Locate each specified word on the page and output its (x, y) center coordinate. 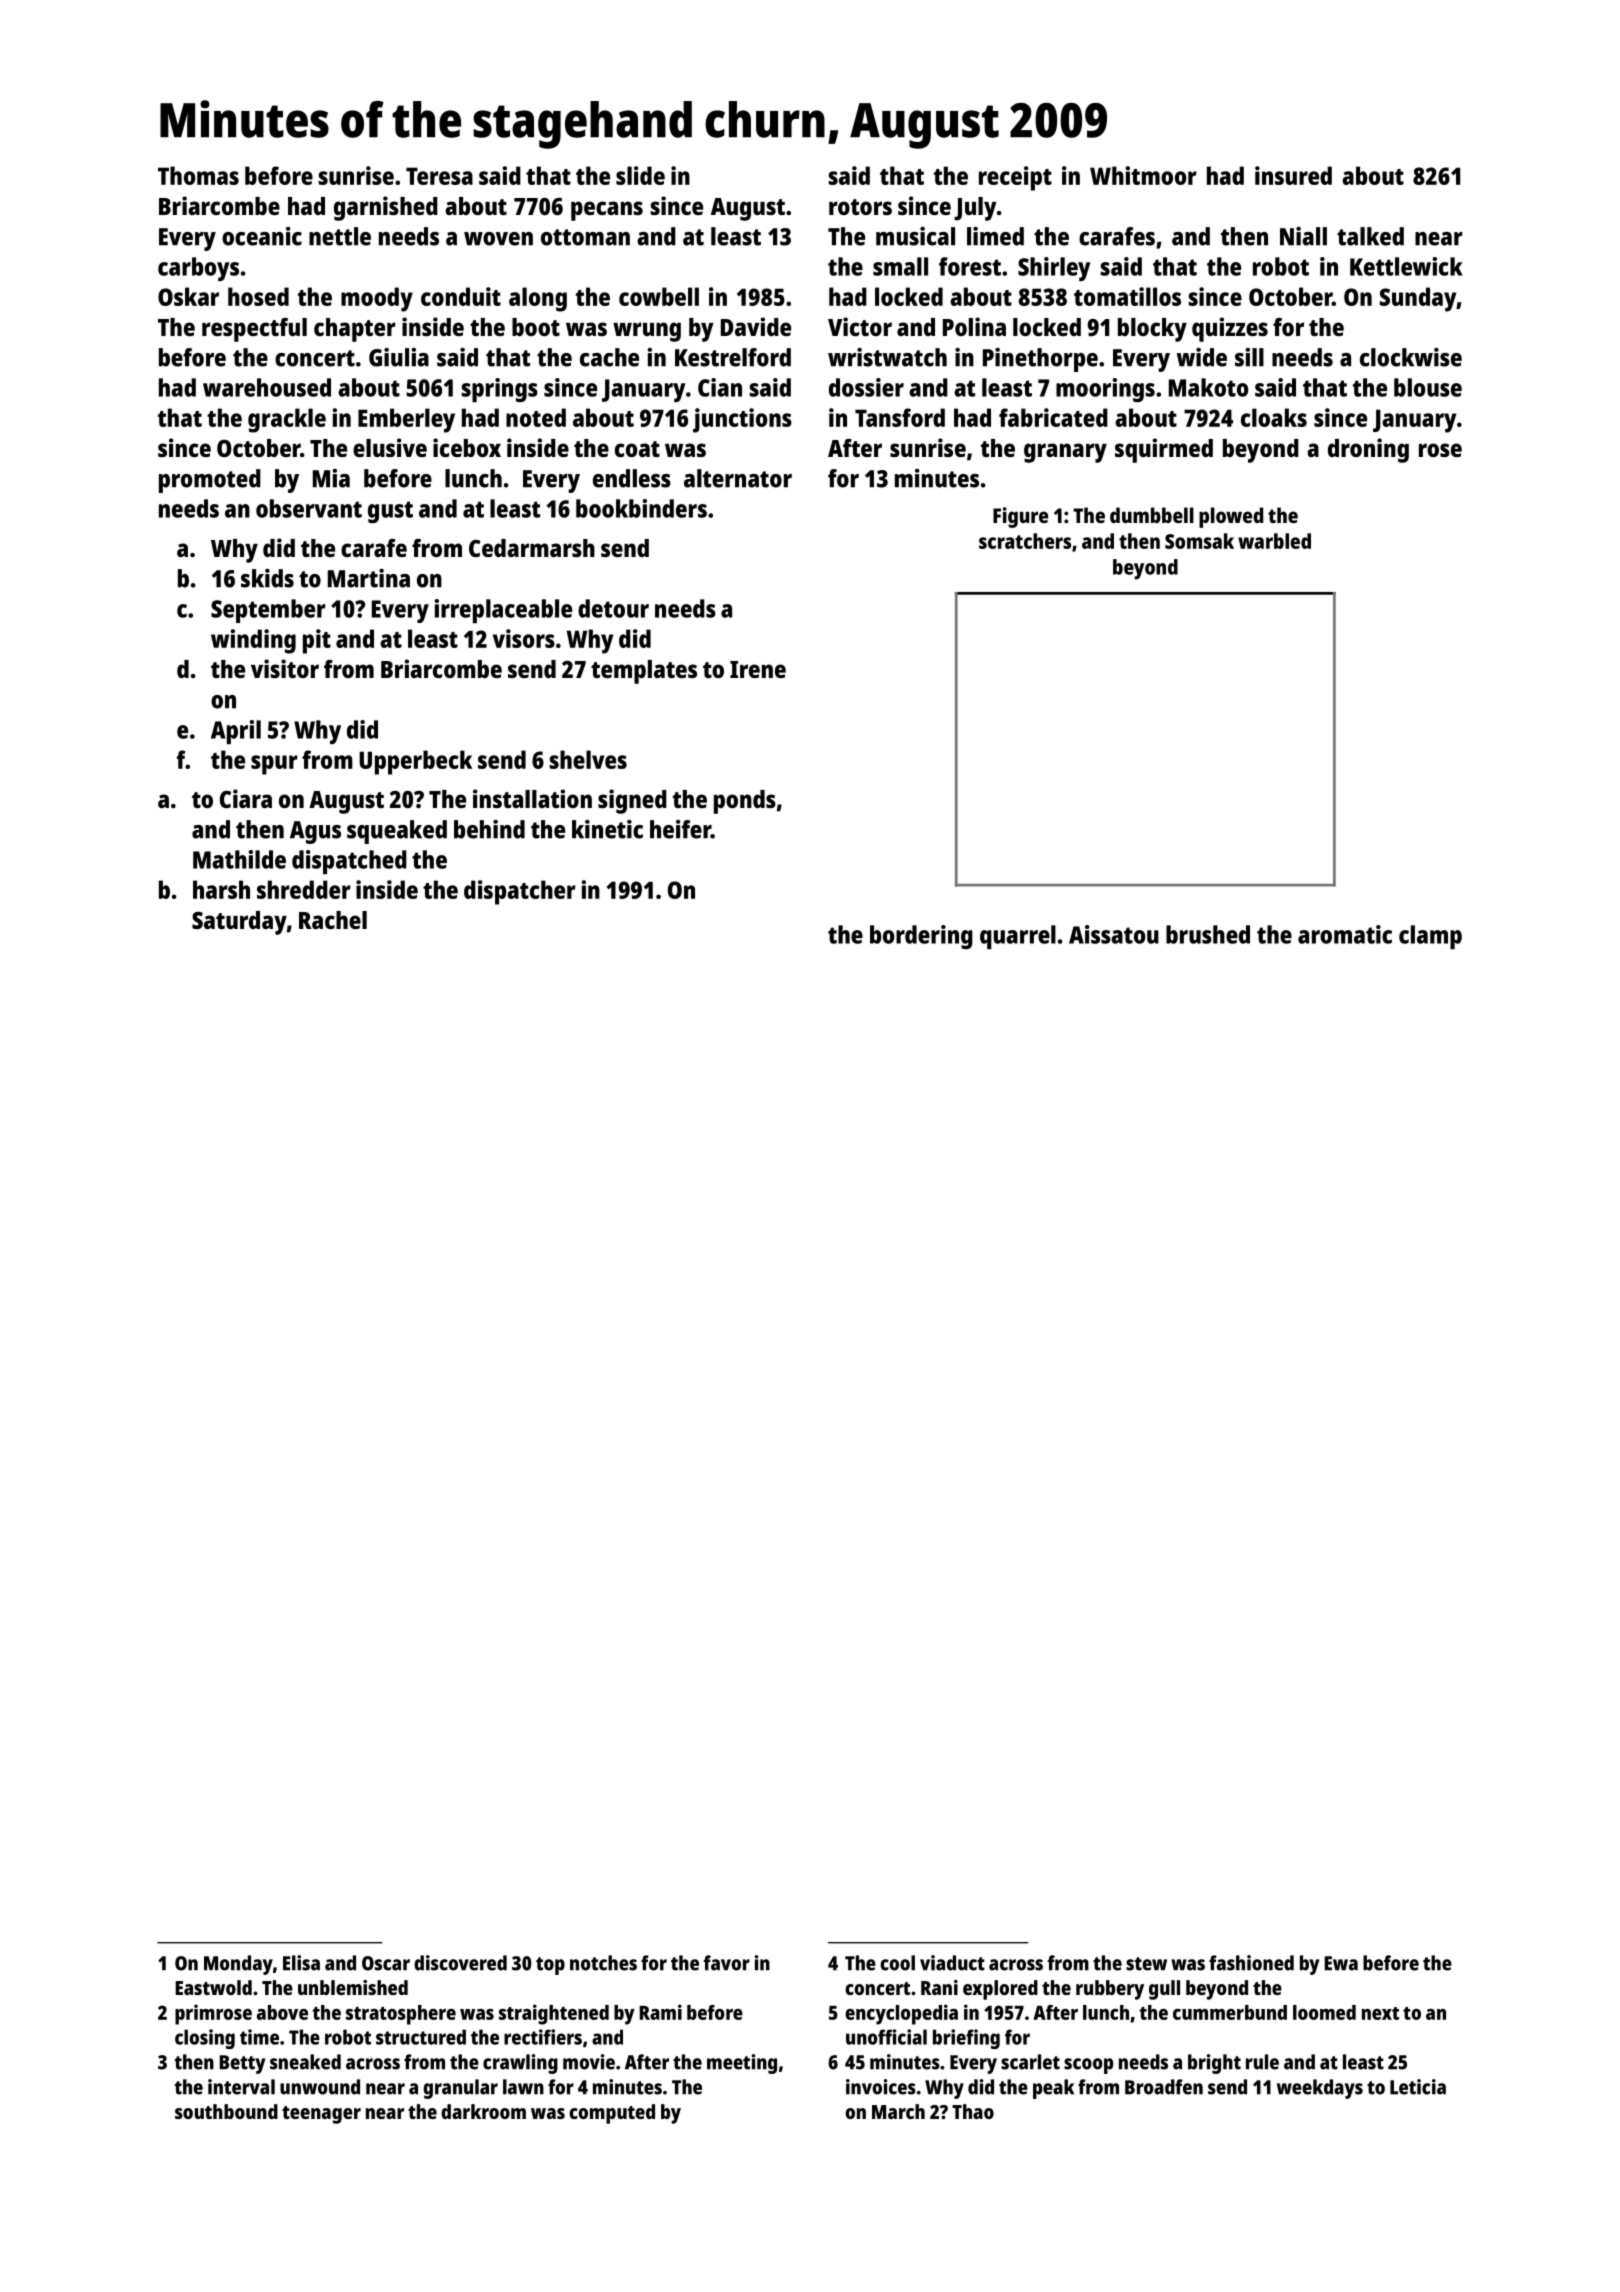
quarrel (1018, 937)
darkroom (483, 2111)
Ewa (1341, 1963)
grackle (287, 420)
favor (726, 1963)
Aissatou (1114, 934)
